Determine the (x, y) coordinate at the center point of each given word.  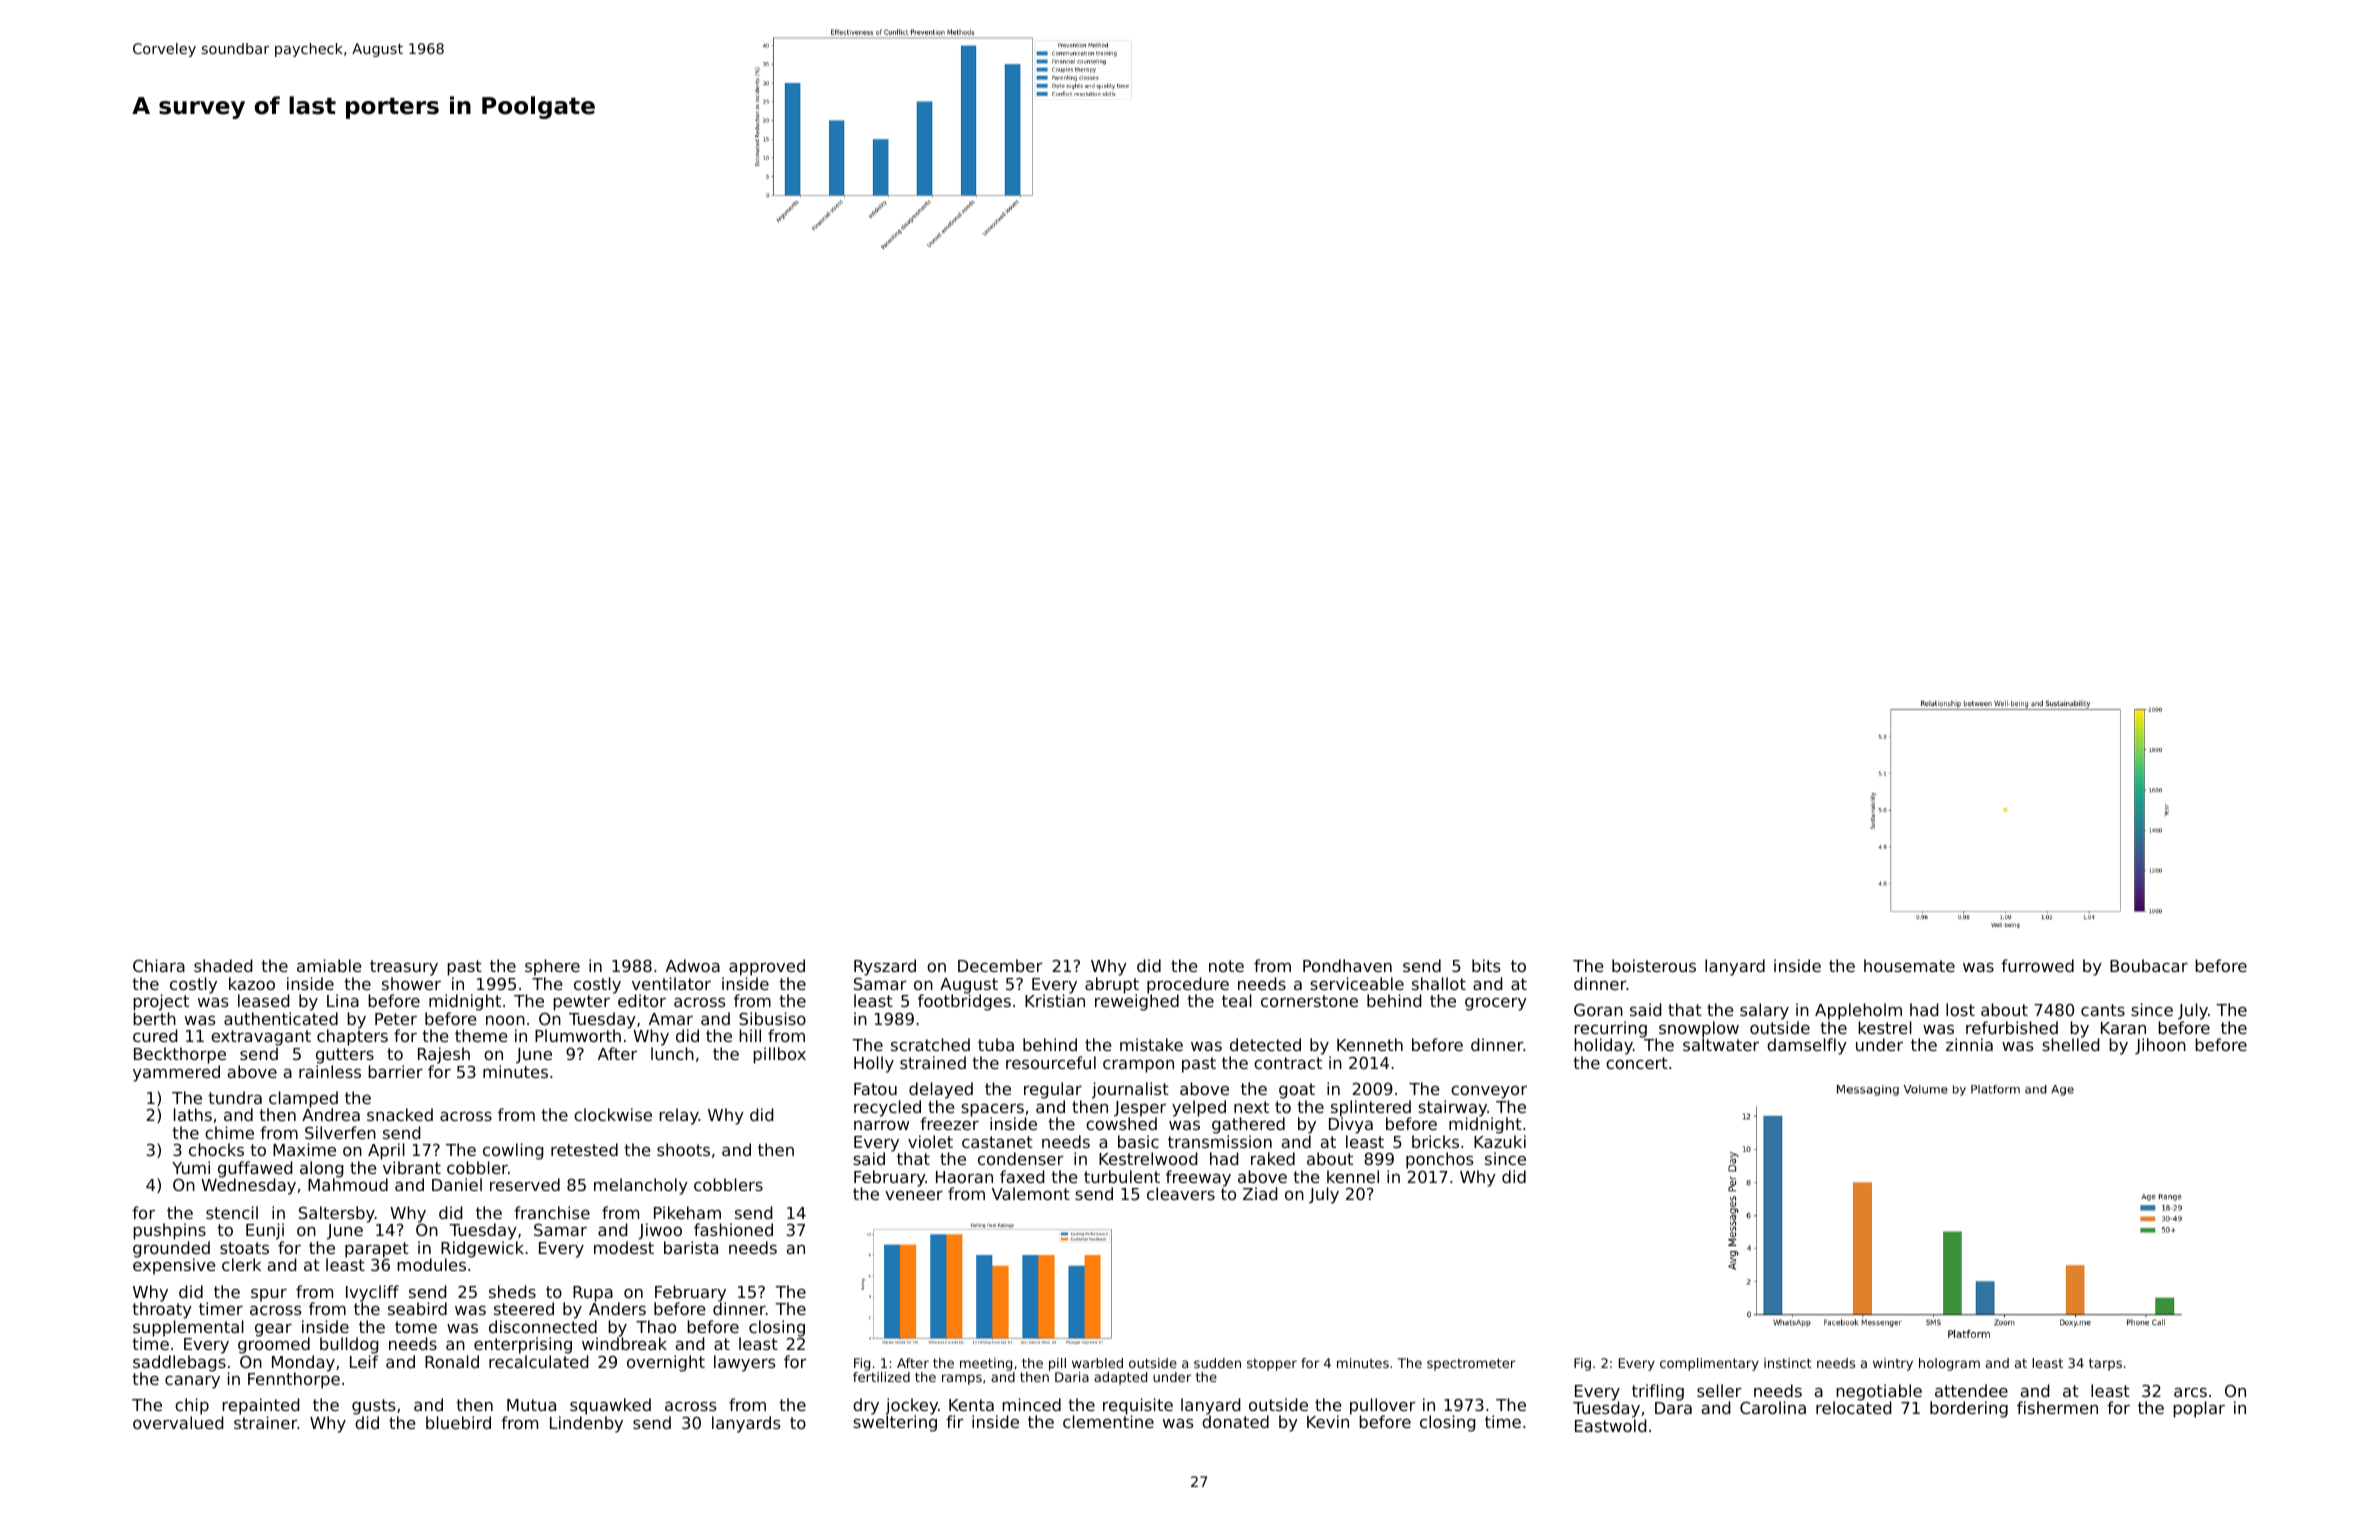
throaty (162, 1310)
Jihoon (2160, 1046)
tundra (235, 1097)
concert (1637, 1063)
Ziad (1260, 1193)
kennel (1353, 1176)
